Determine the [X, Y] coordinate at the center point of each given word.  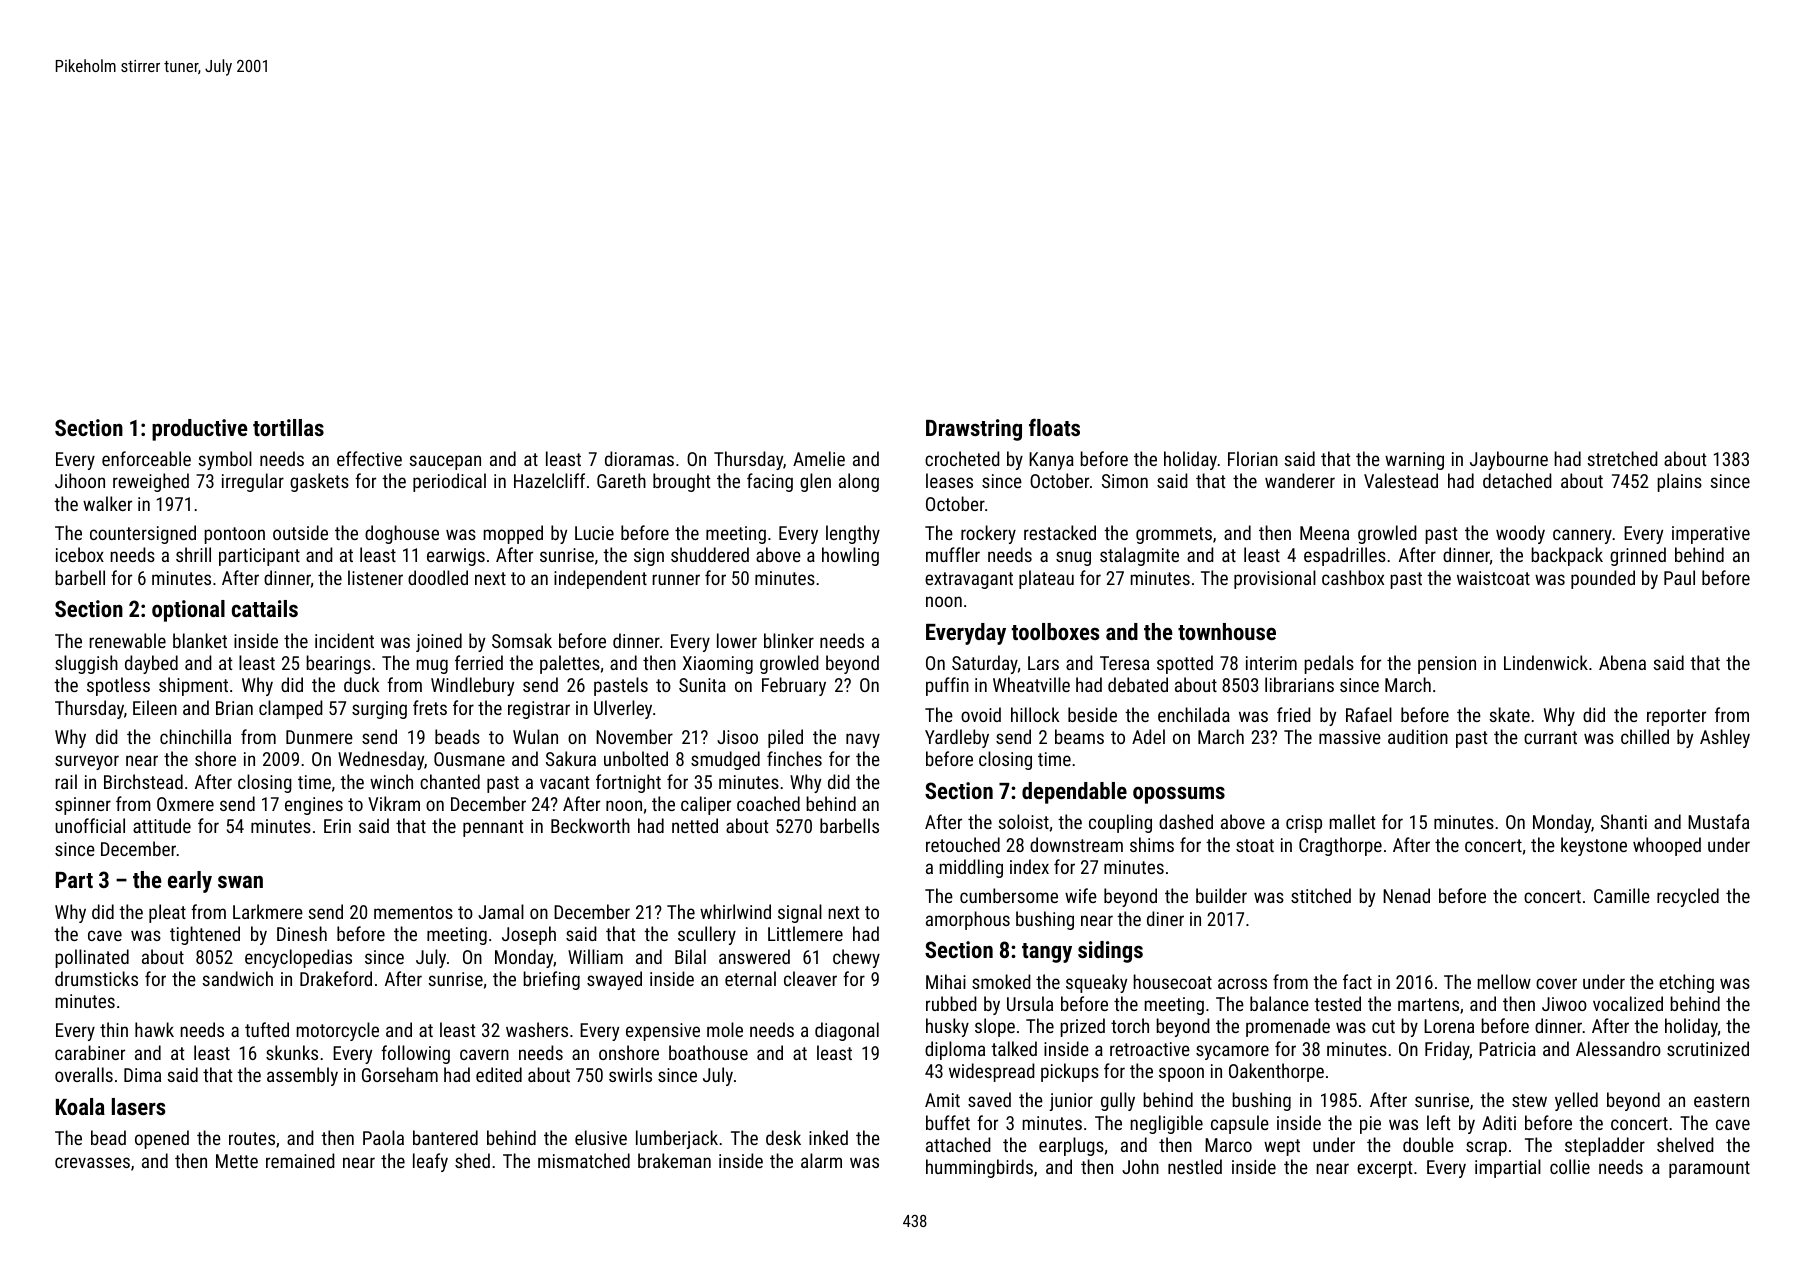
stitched [1321, 895]
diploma [955, 1050]
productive [200, 430]
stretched [1623, 458]
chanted [450, 781]
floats [1054, 427]
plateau [1046, 579]
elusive [601, 1137]
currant [1550, 737]
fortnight [628, 783]
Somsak [522, 640]
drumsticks [96, 978]
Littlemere [805, 933]
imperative [1711, 535]
